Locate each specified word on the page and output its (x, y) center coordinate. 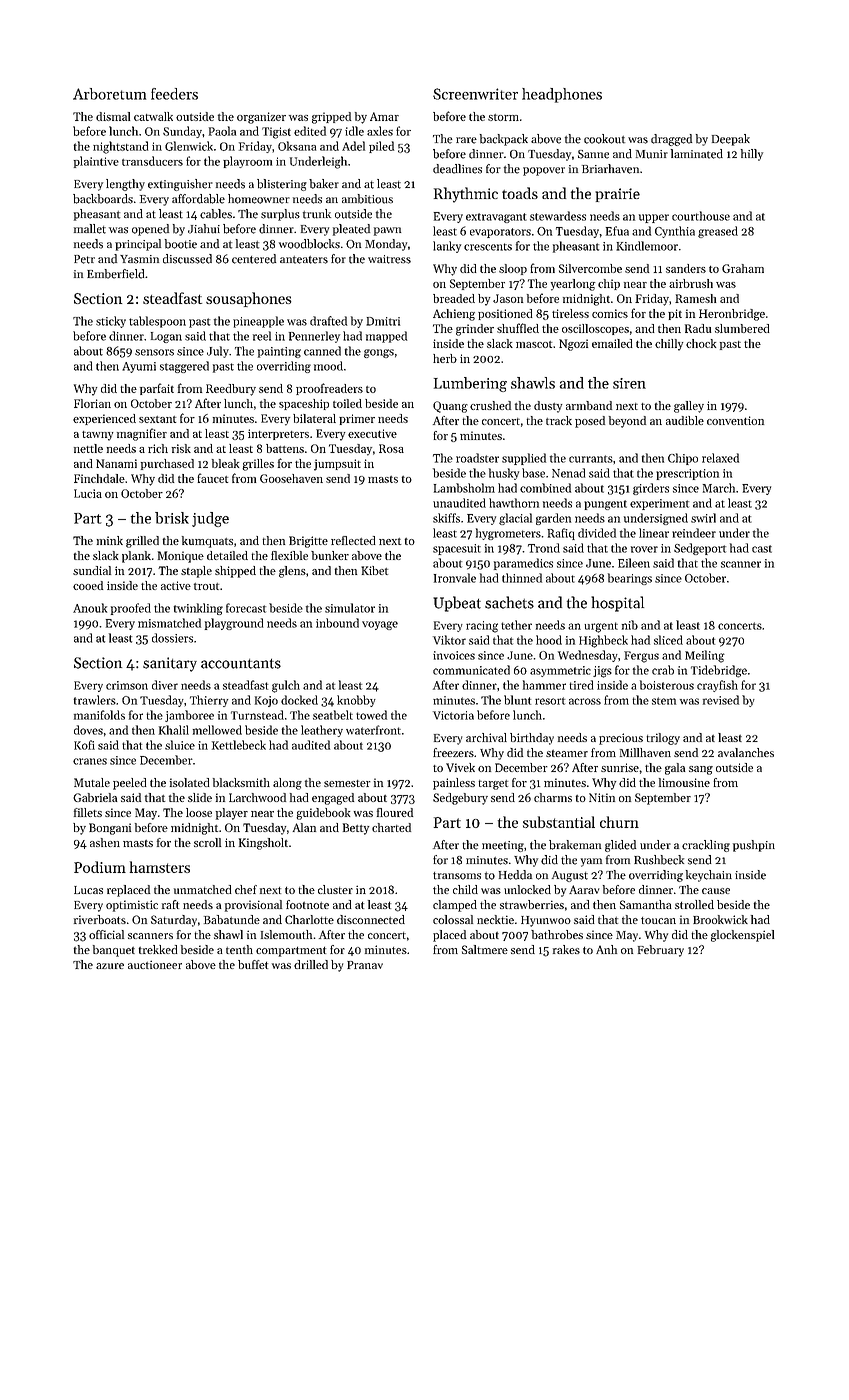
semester (347, 783)
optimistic (132, 906)
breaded (454, 298)
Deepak (731, 140)
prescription (687, 474)
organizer (261, 118)
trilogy (663, 739)
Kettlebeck (239, 745)
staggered (184, 367)
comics (610, 313)
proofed (131, 609)
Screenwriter (475, 94)
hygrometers (508, 534)
